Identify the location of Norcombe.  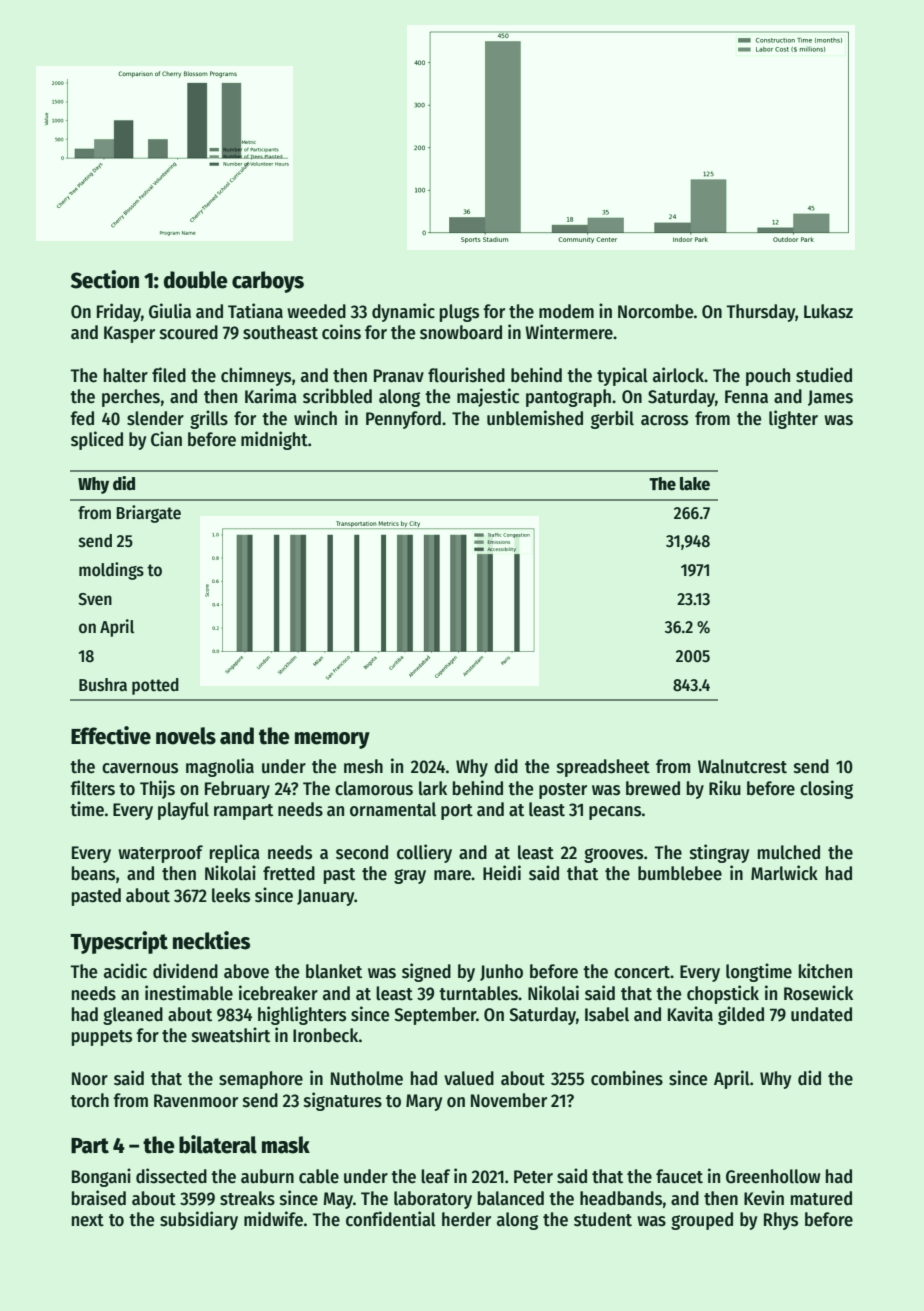
(655, 311).
